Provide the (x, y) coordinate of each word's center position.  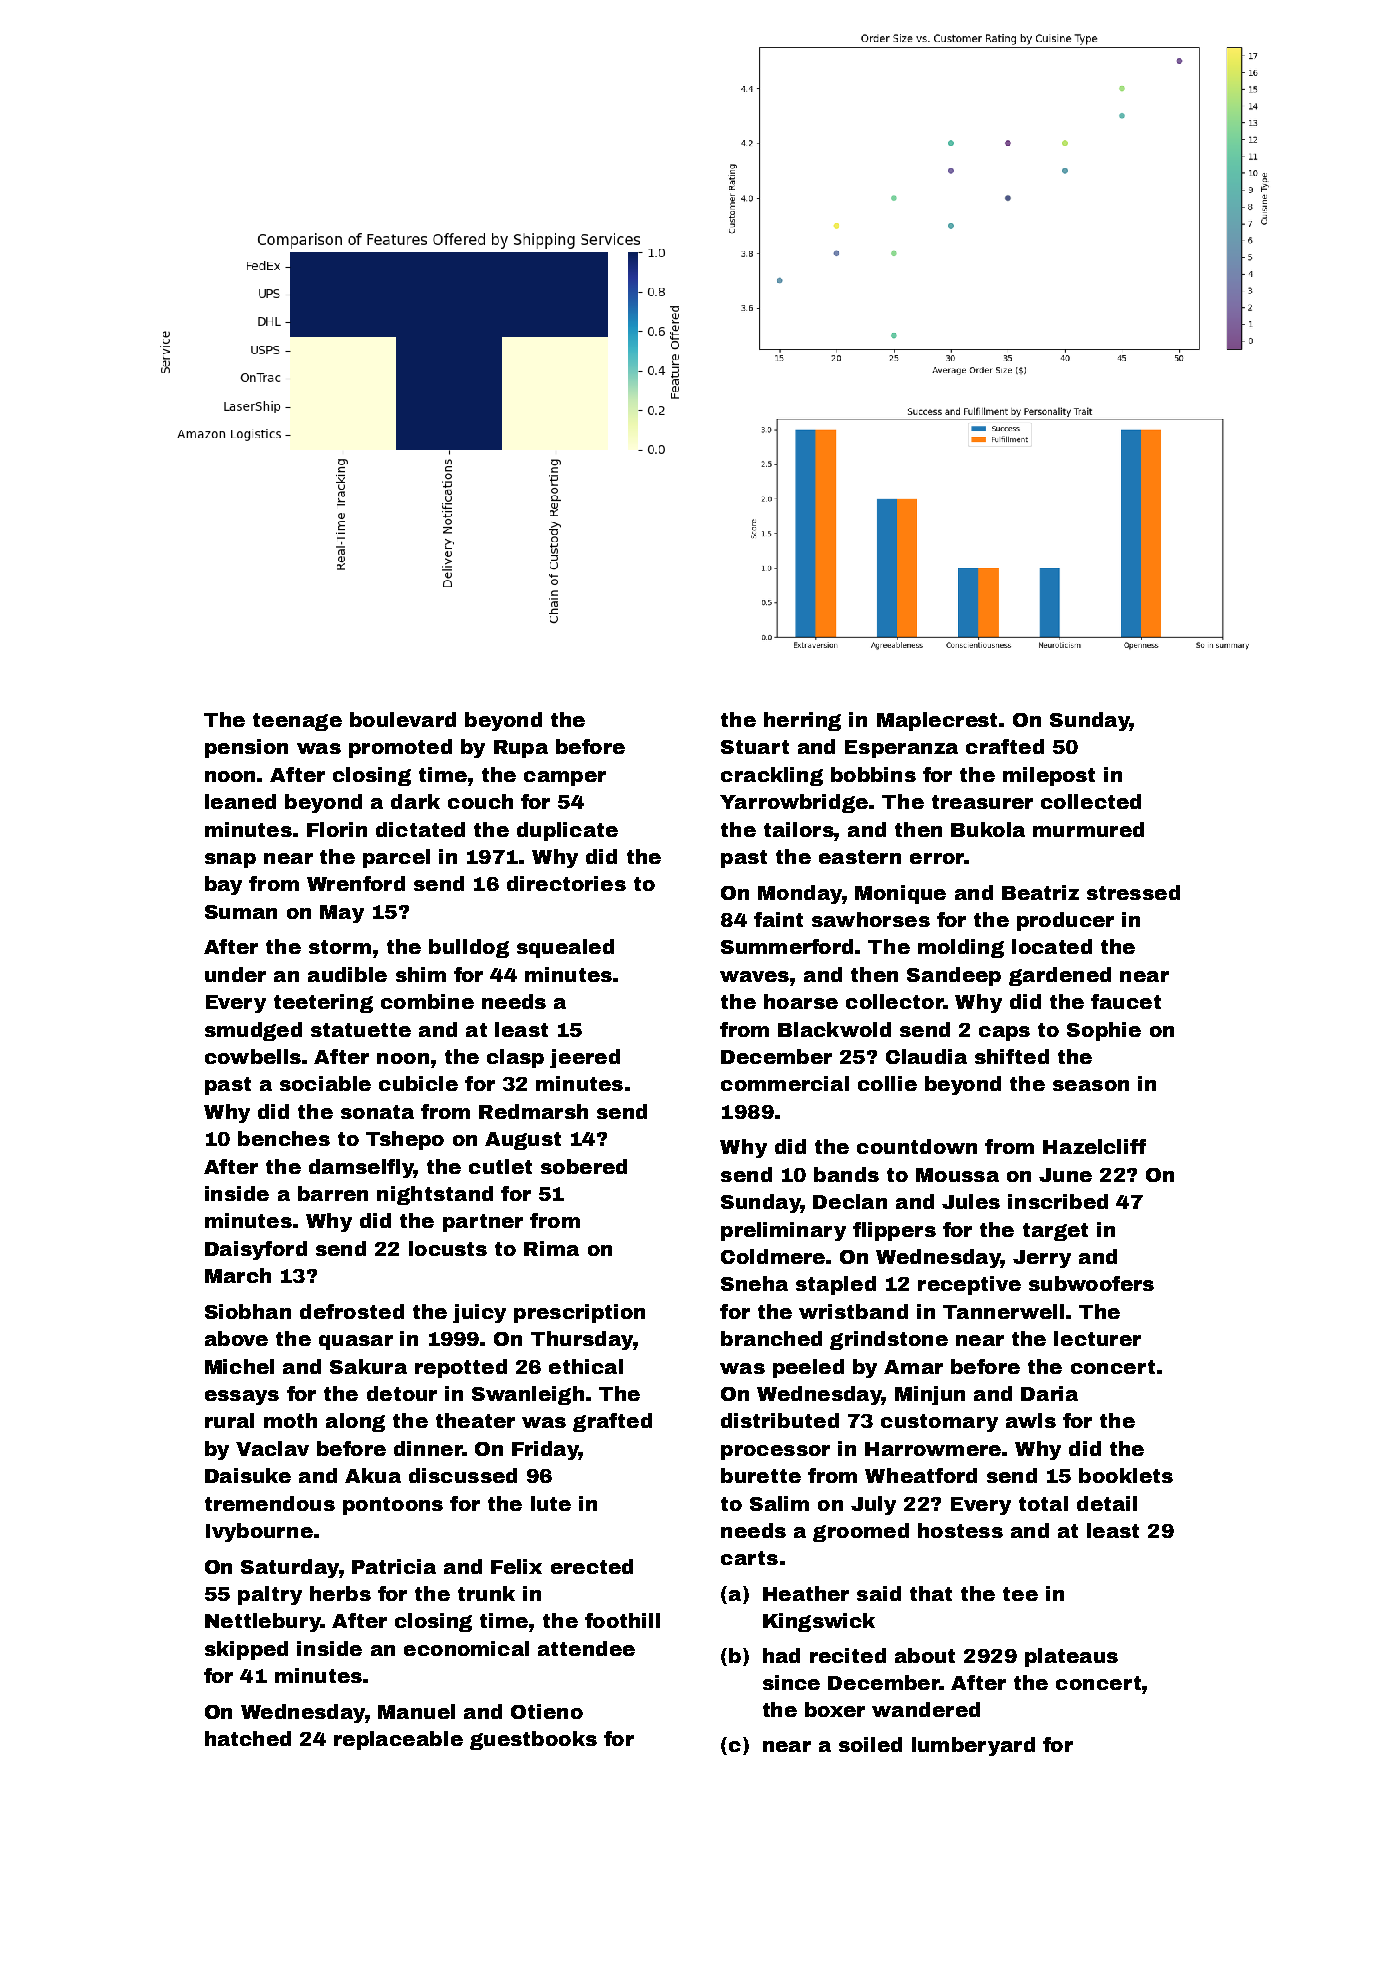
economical (466, 1648)
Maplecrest (937, 721)
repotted (461, 1368)
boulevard (403, 719)
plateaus (1071, 1657)
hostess (960, 1530)
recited (848, 1655)
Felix (516, 1566)
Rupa (521, 749)
